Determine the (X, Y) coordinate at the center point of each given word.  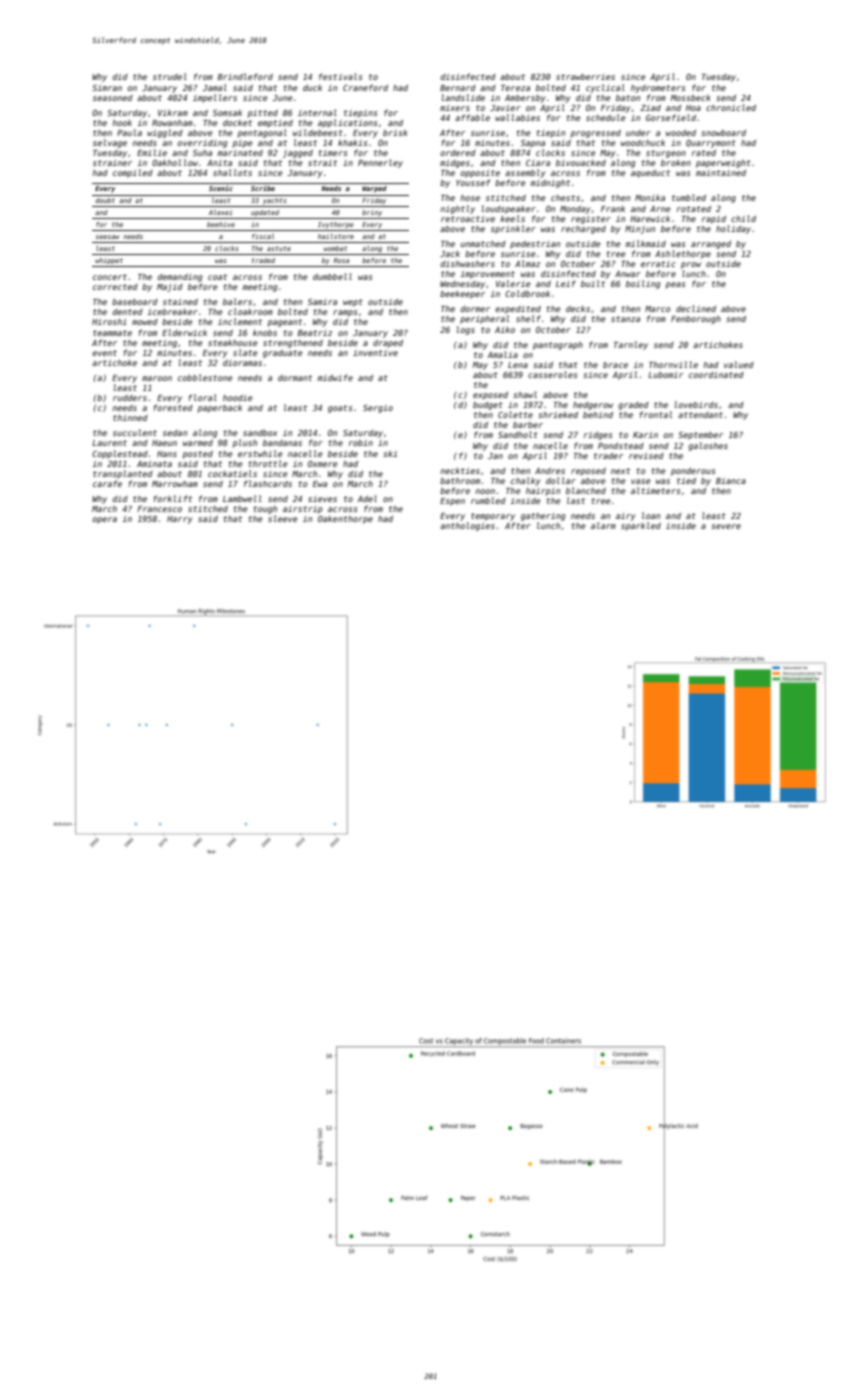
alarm (603, 525)
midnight (550, 183)
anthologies (467, 526)
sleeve (283, 518)
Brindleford (245, 76)
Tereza (515, 88)
